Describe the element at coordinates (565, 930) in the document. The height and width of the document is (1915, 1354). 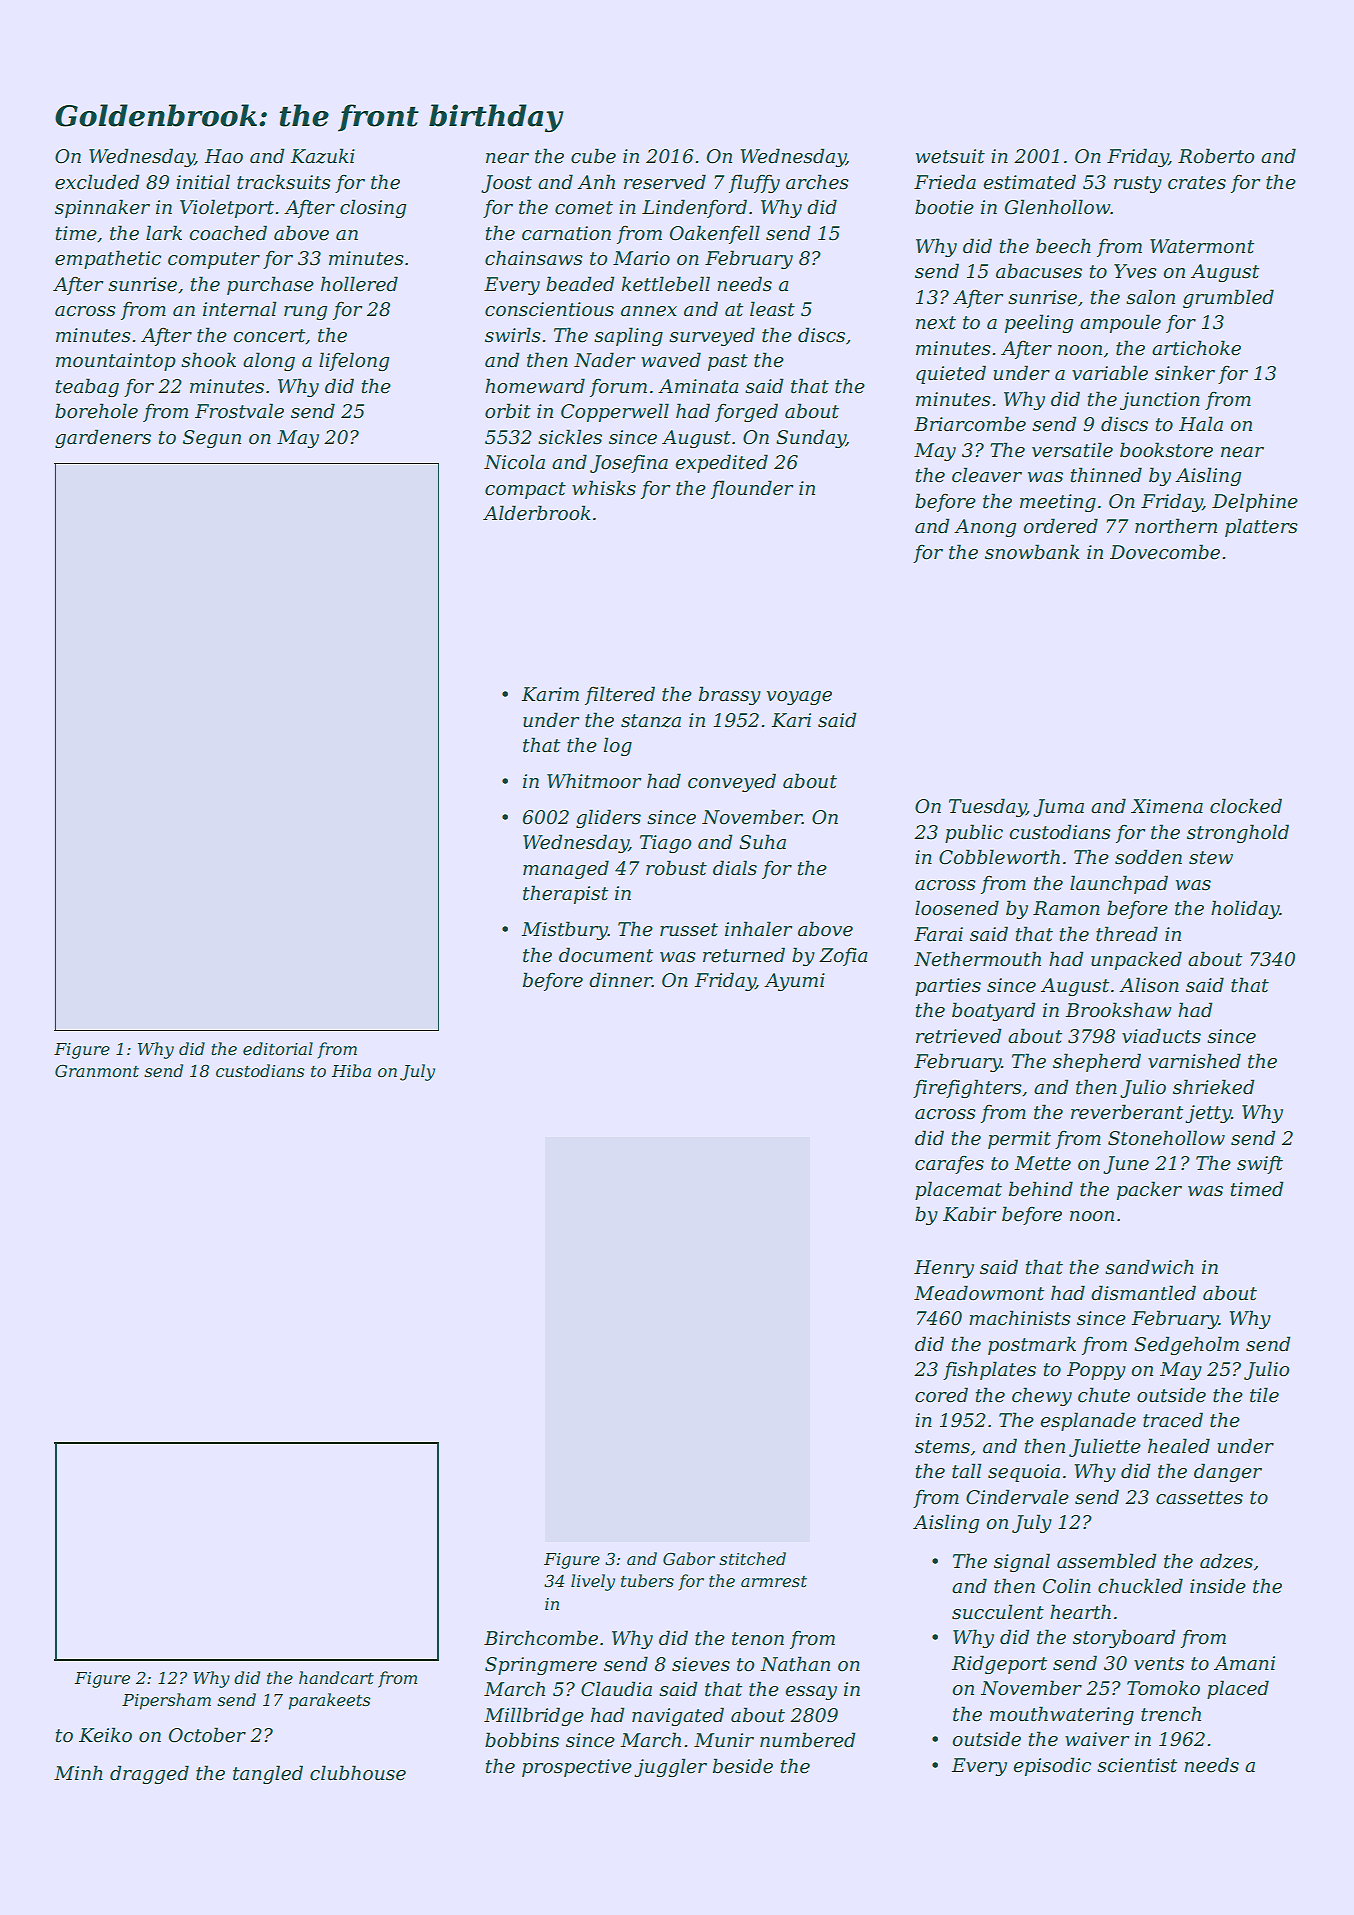
I see `Mistbury` at that location.
